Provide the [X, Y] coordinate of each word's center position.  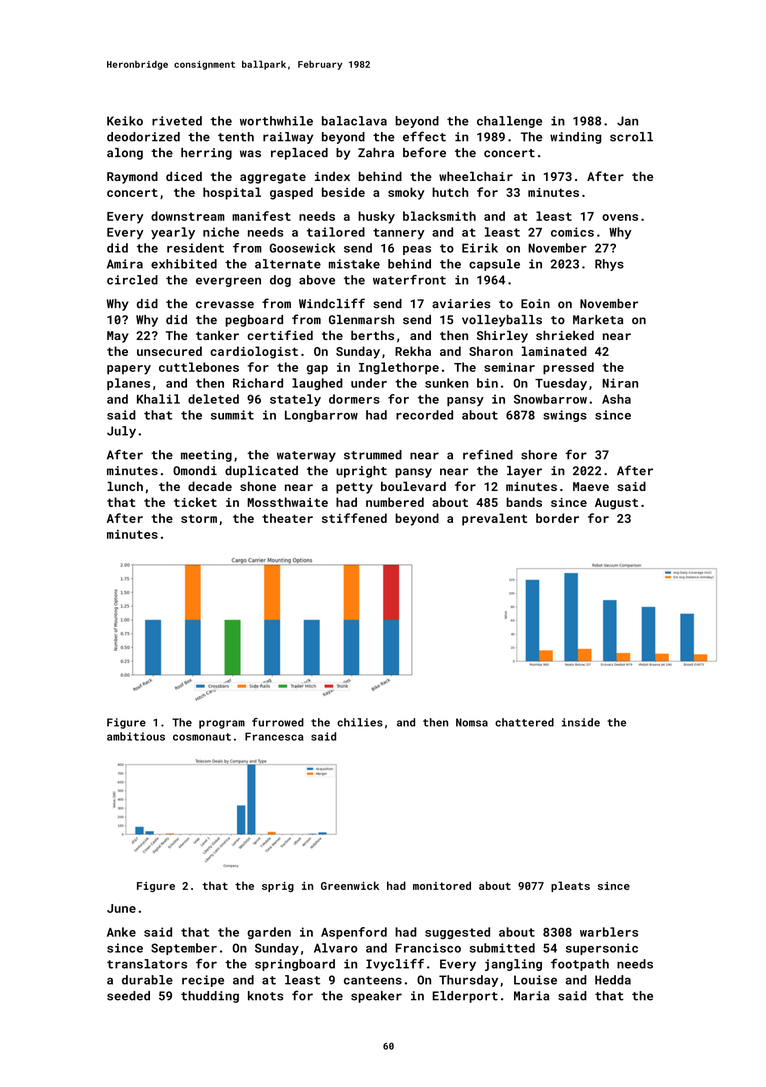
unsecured [169, 351]
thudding [210, 997]
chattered [524, 722]
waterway [306, 456]
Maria [531, 996]
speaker [376, 997]
